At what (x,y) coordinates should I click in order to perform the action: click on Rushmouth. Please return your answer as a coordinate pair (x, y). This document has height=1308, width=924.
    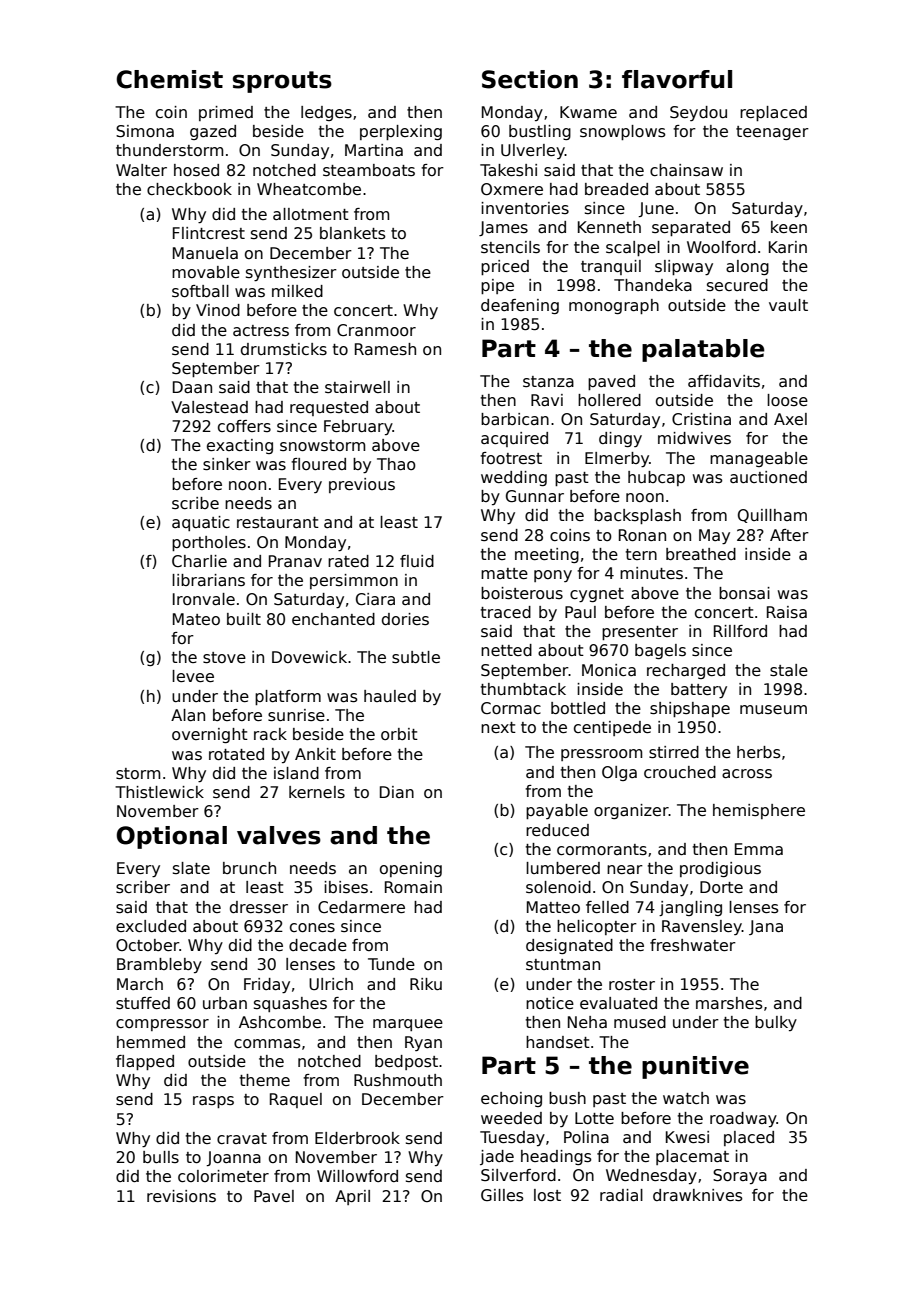
    Looking at the image, I should click on (398, 1080).
